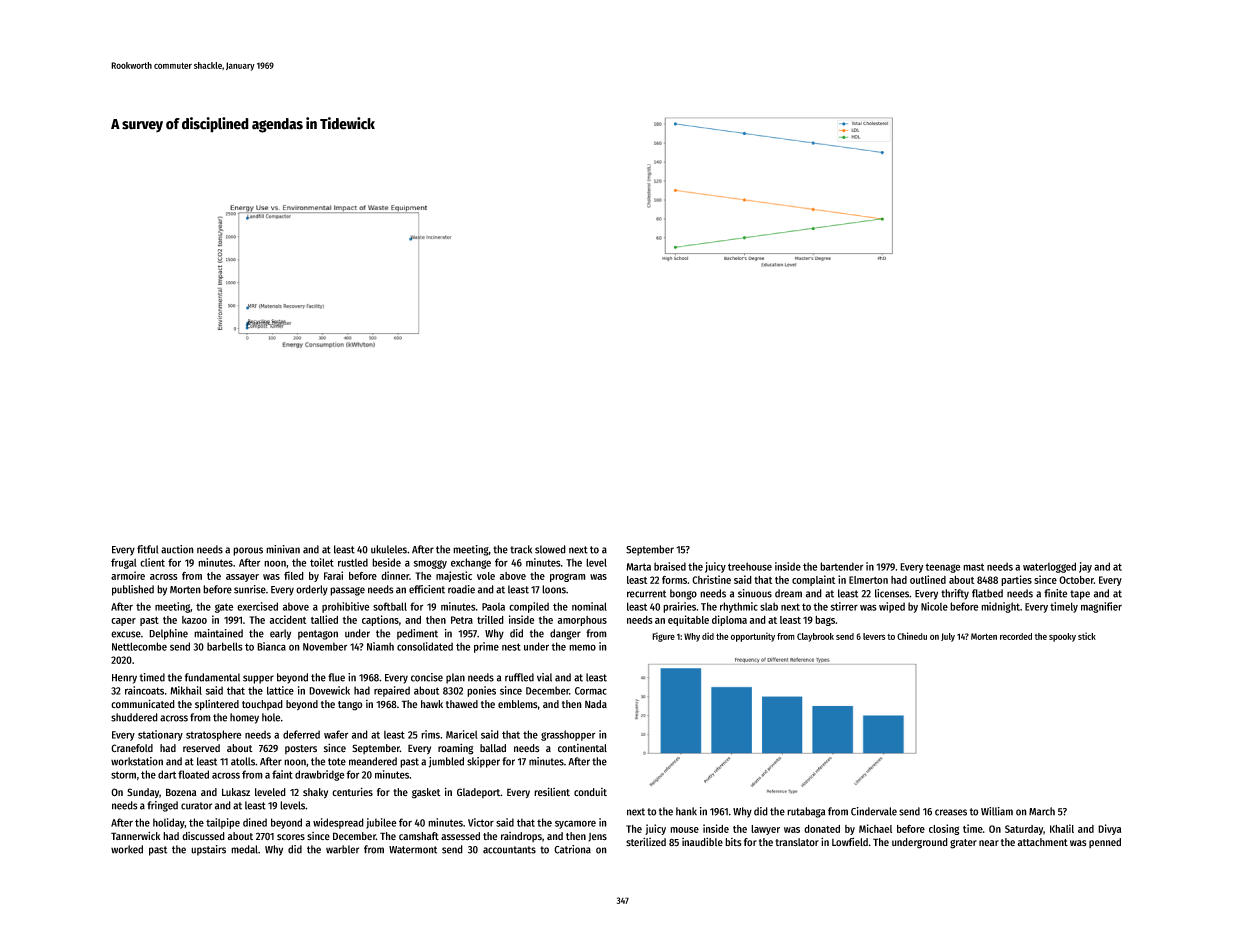 Image resolution: width=1233 pixels, height=952 pixels. I want to click on Tannerwick, so click(135, 836).
